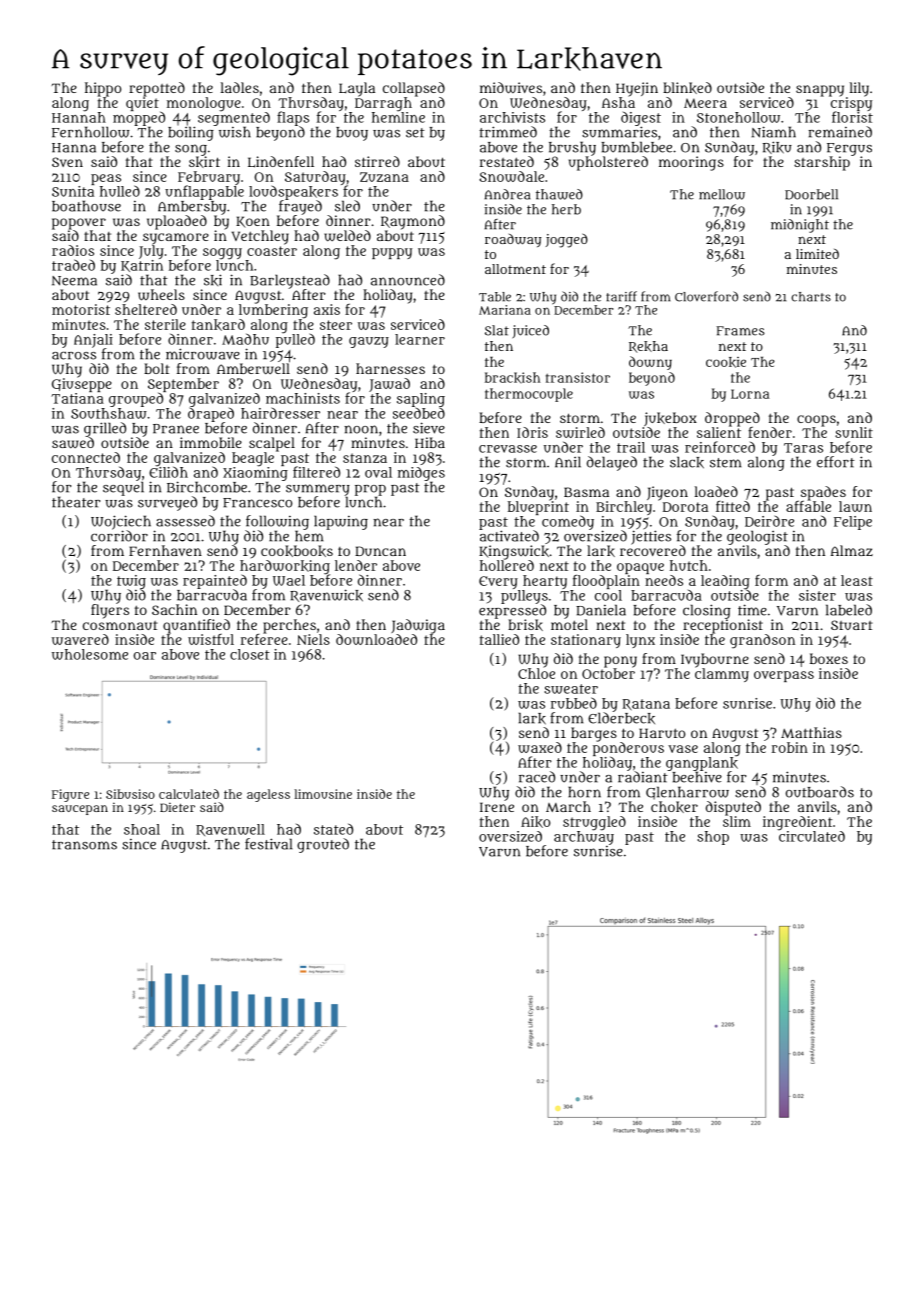 The height and width of the page is (1308, 924). What do you see at coordinates (392, 253) in the page?
I see `puppy` at bounding box center [392, 253].
